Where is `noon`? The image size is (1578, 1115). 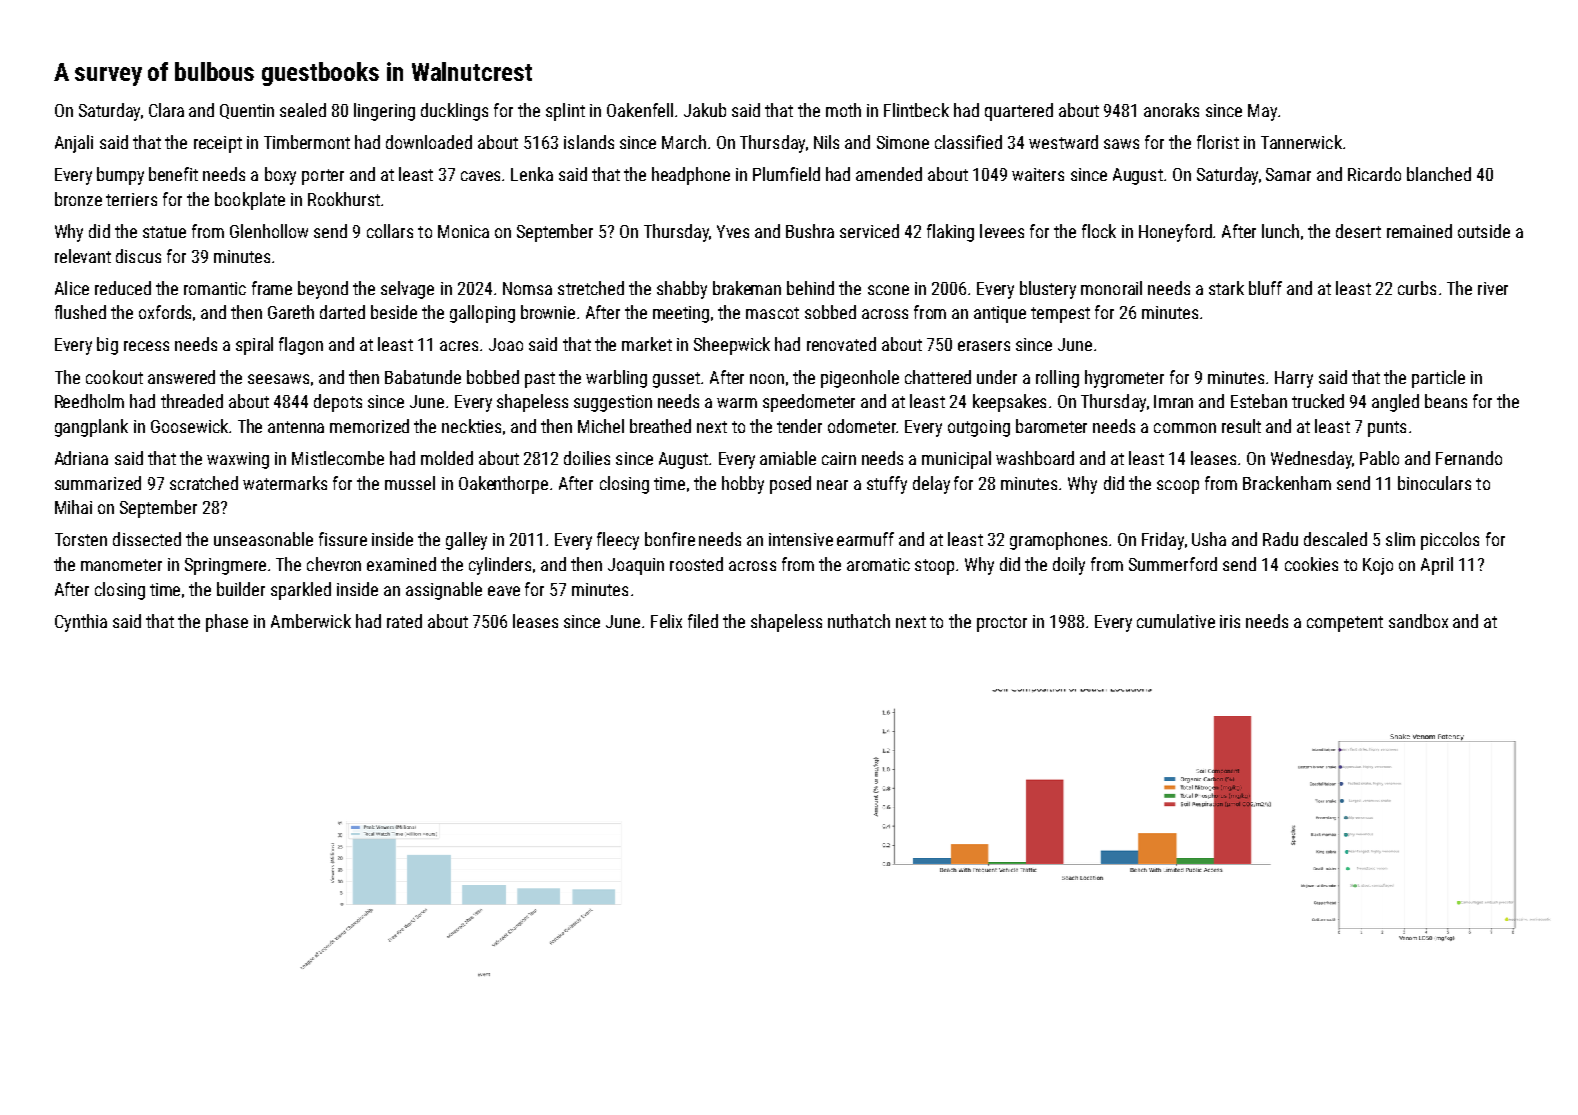
noon is located at coordinates (767, 379).
